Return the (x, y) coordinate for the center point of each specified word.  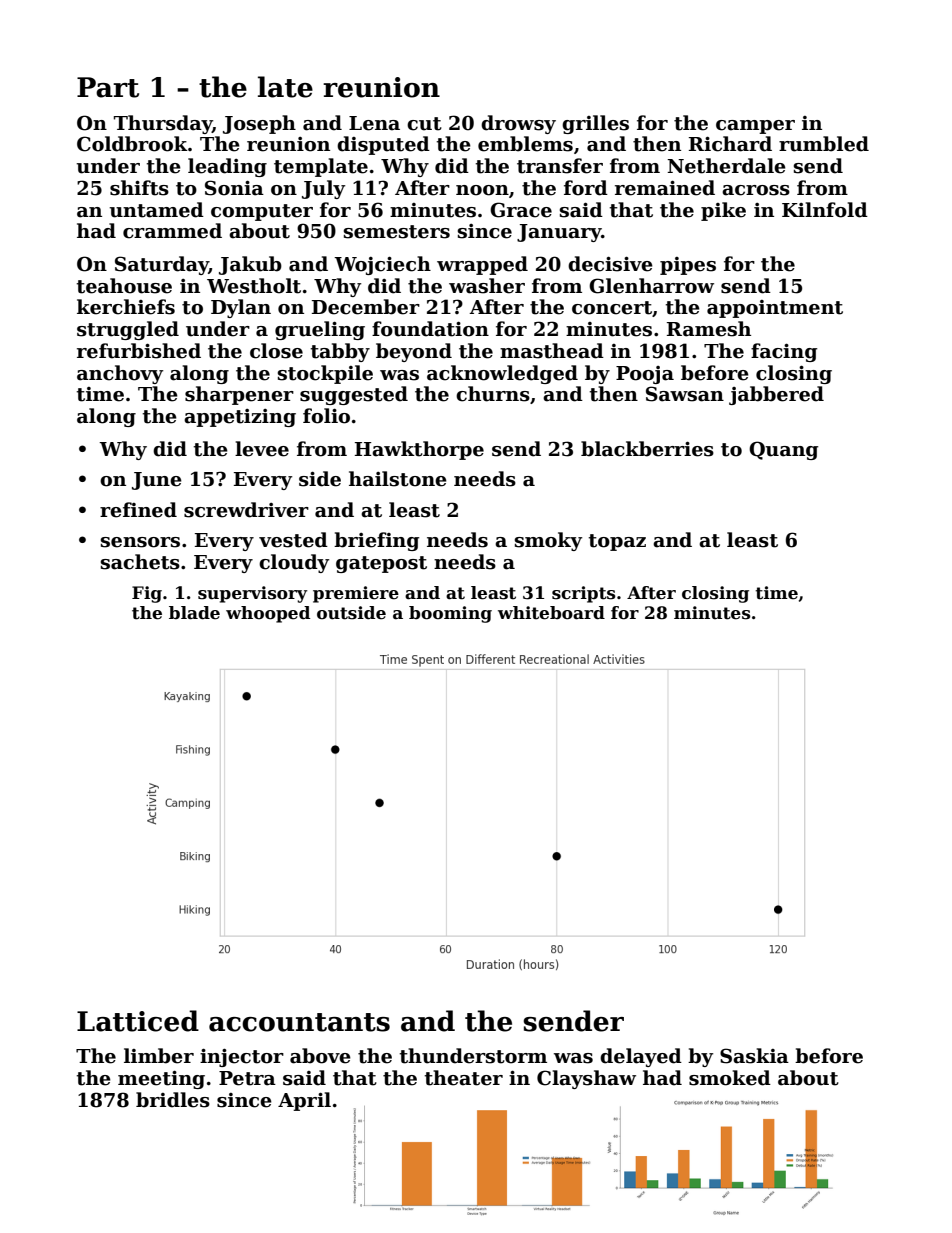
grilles (595, 124)
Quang (783, 450)
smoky (548, 541)
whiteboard (551, 613)
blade (194, 613)
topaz (617, 542)
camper (755, 127)
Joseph (259, 124)
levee (262, 449)
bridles (173, 1100)
